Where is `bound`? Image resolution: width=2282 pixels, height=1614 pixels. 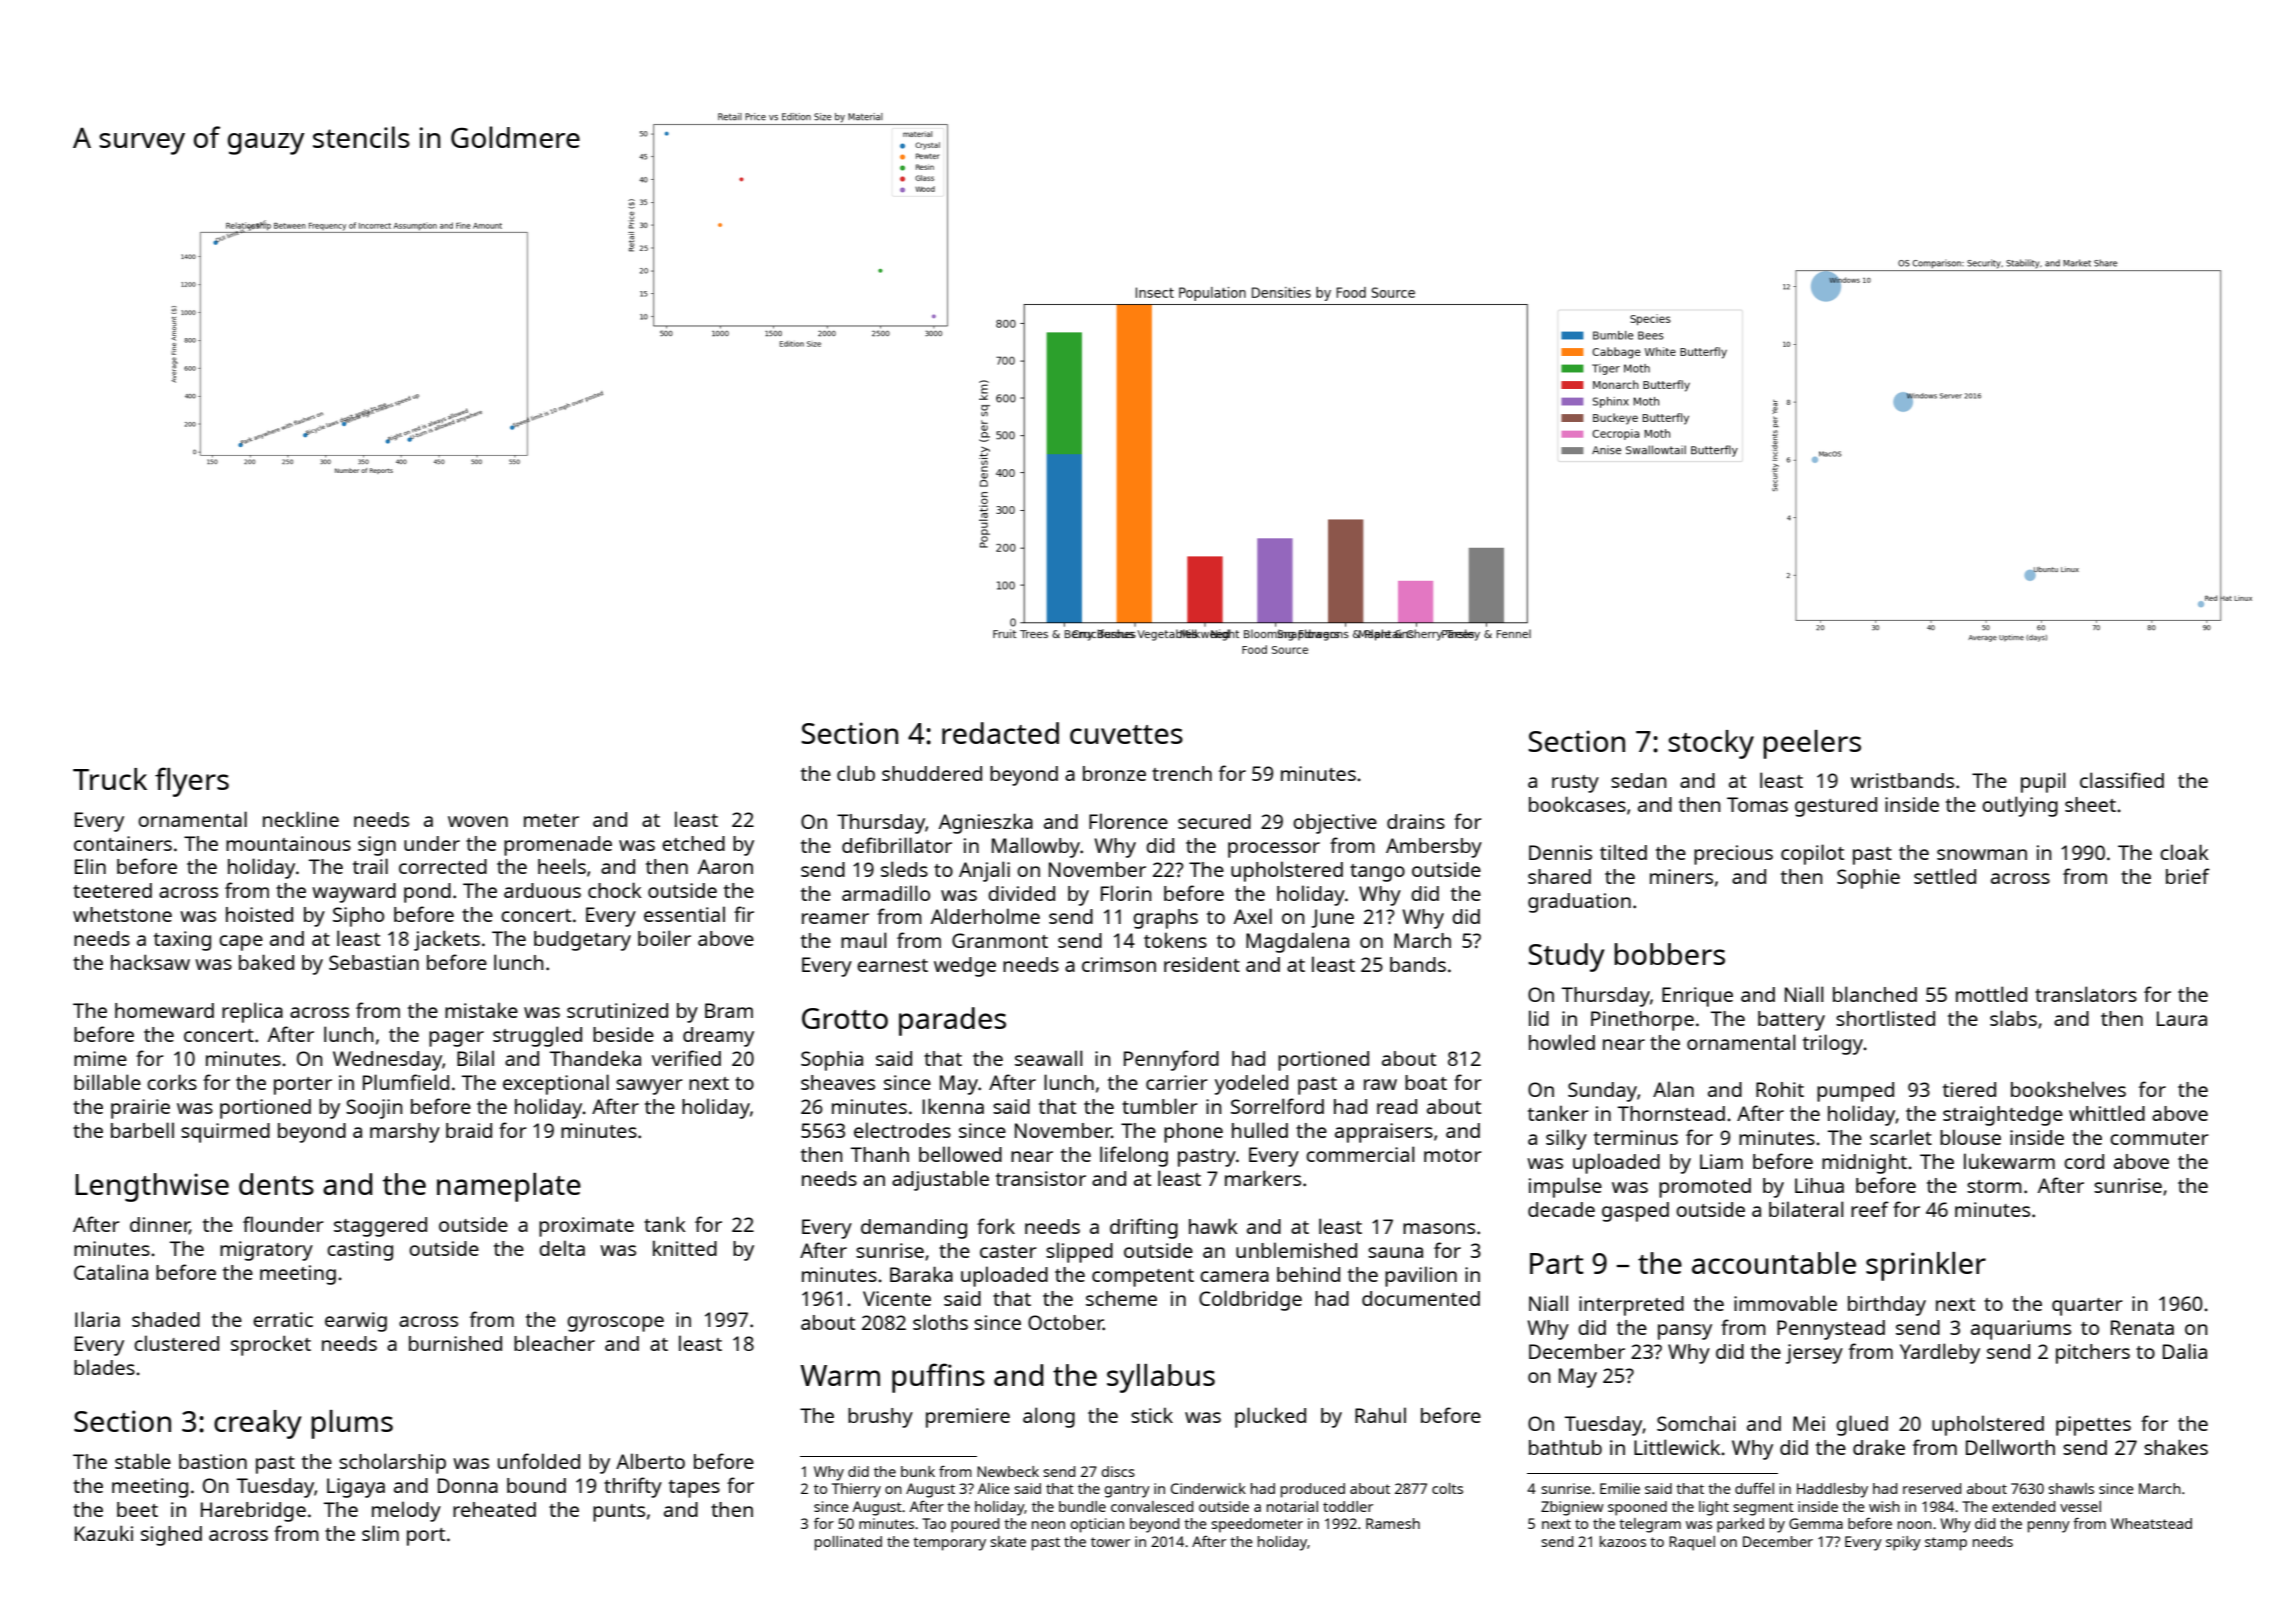 bound is located at coordinates (536, 1485).
